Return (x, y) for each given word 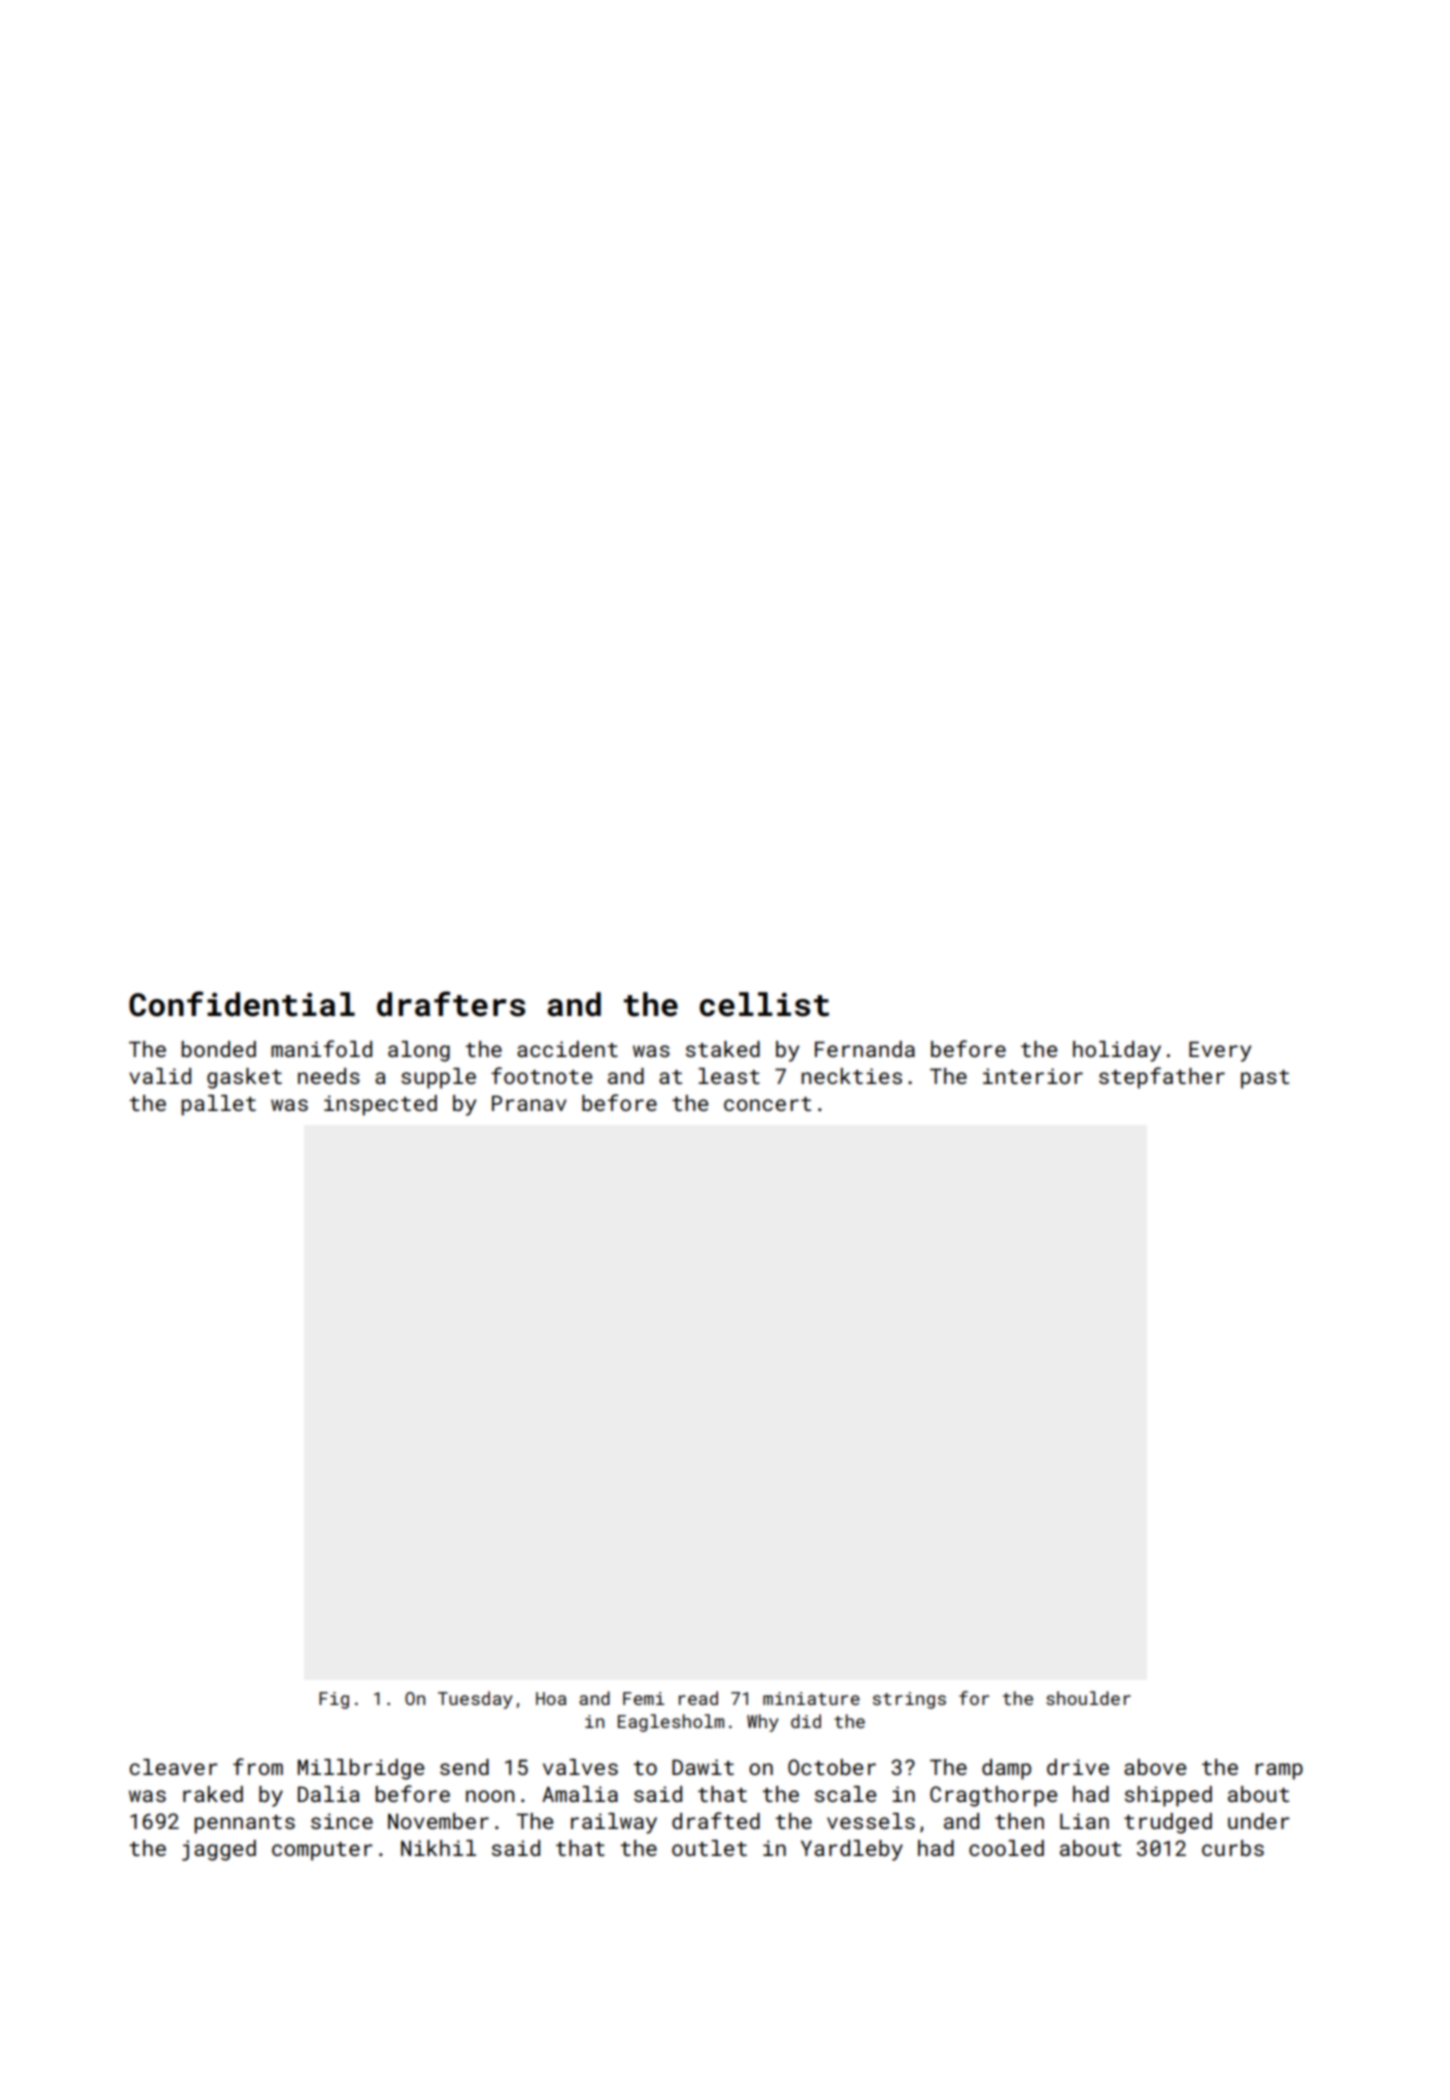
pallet (218, 1105)
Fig (334, 1700)
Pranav (529, 1103)
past (1265, 1079)
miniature (811, 1698)
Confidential (242, 1004)
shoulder (1088, 1698)
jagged (219, 1850)
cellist (764, 1004)
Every (1220, 1051)
